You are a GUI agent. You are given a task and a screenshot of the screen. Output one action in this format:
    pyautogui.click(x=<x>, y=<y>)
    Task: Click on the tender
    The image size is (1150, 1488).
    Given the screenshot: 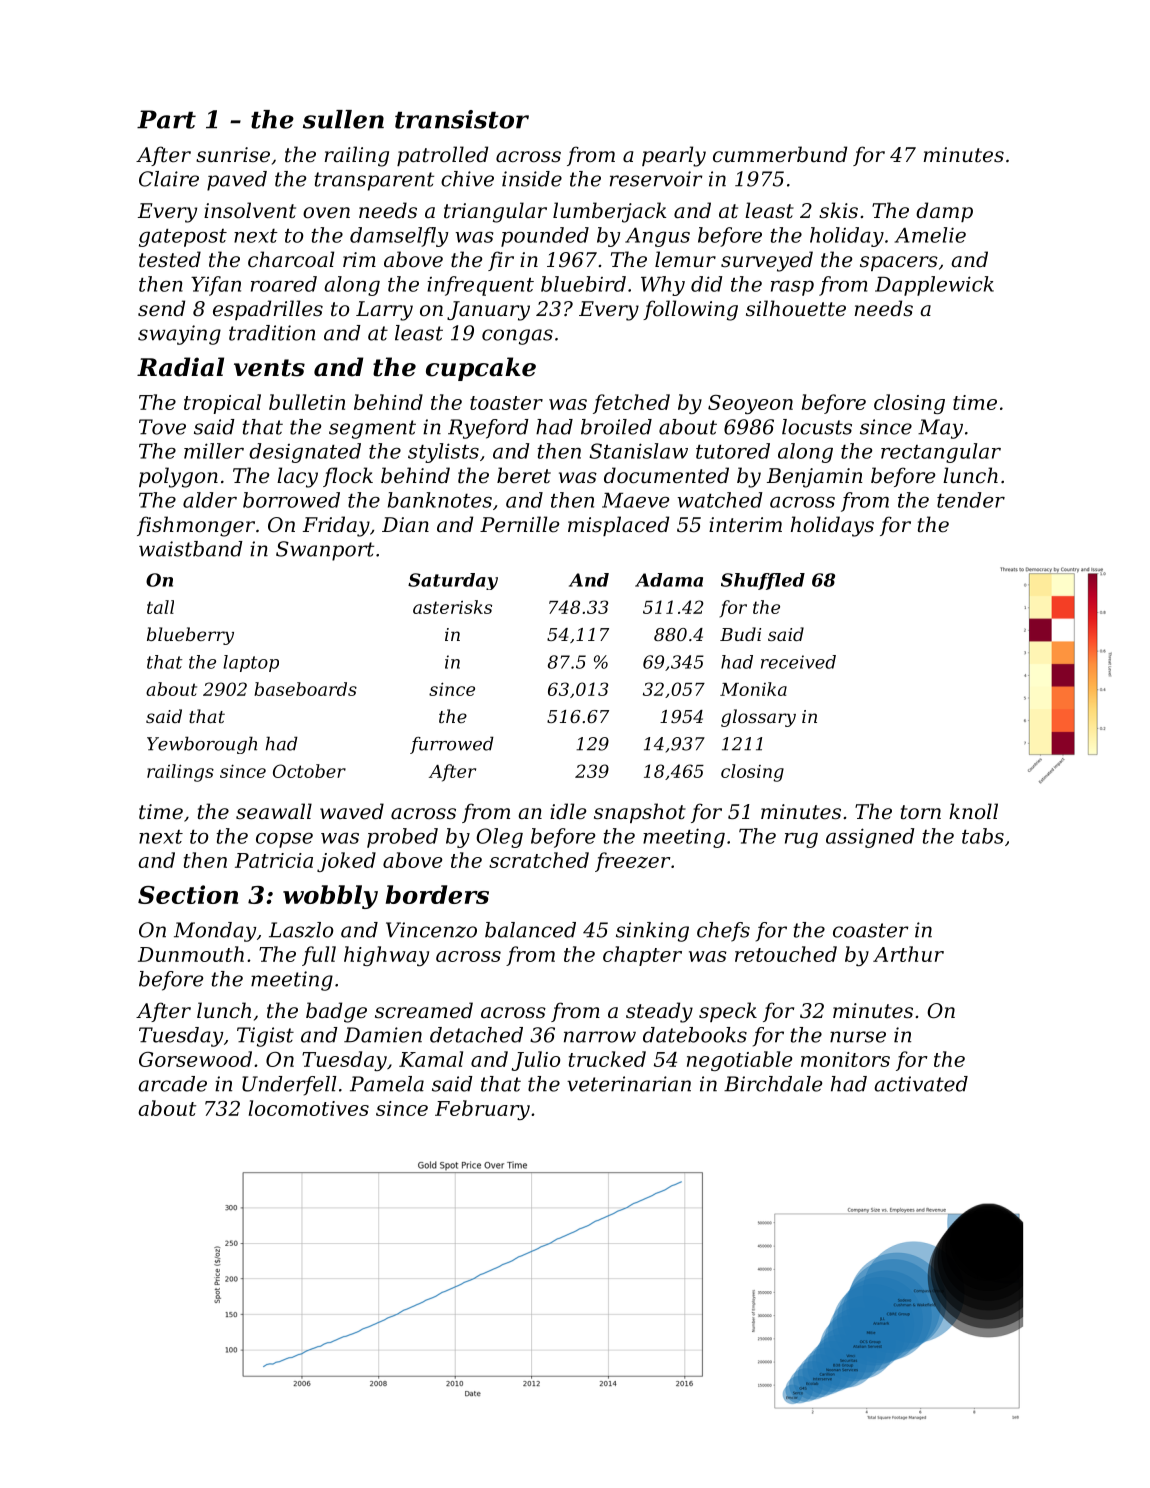 What is the action you would take?
    pyautogui.click(x=971, y=500)
